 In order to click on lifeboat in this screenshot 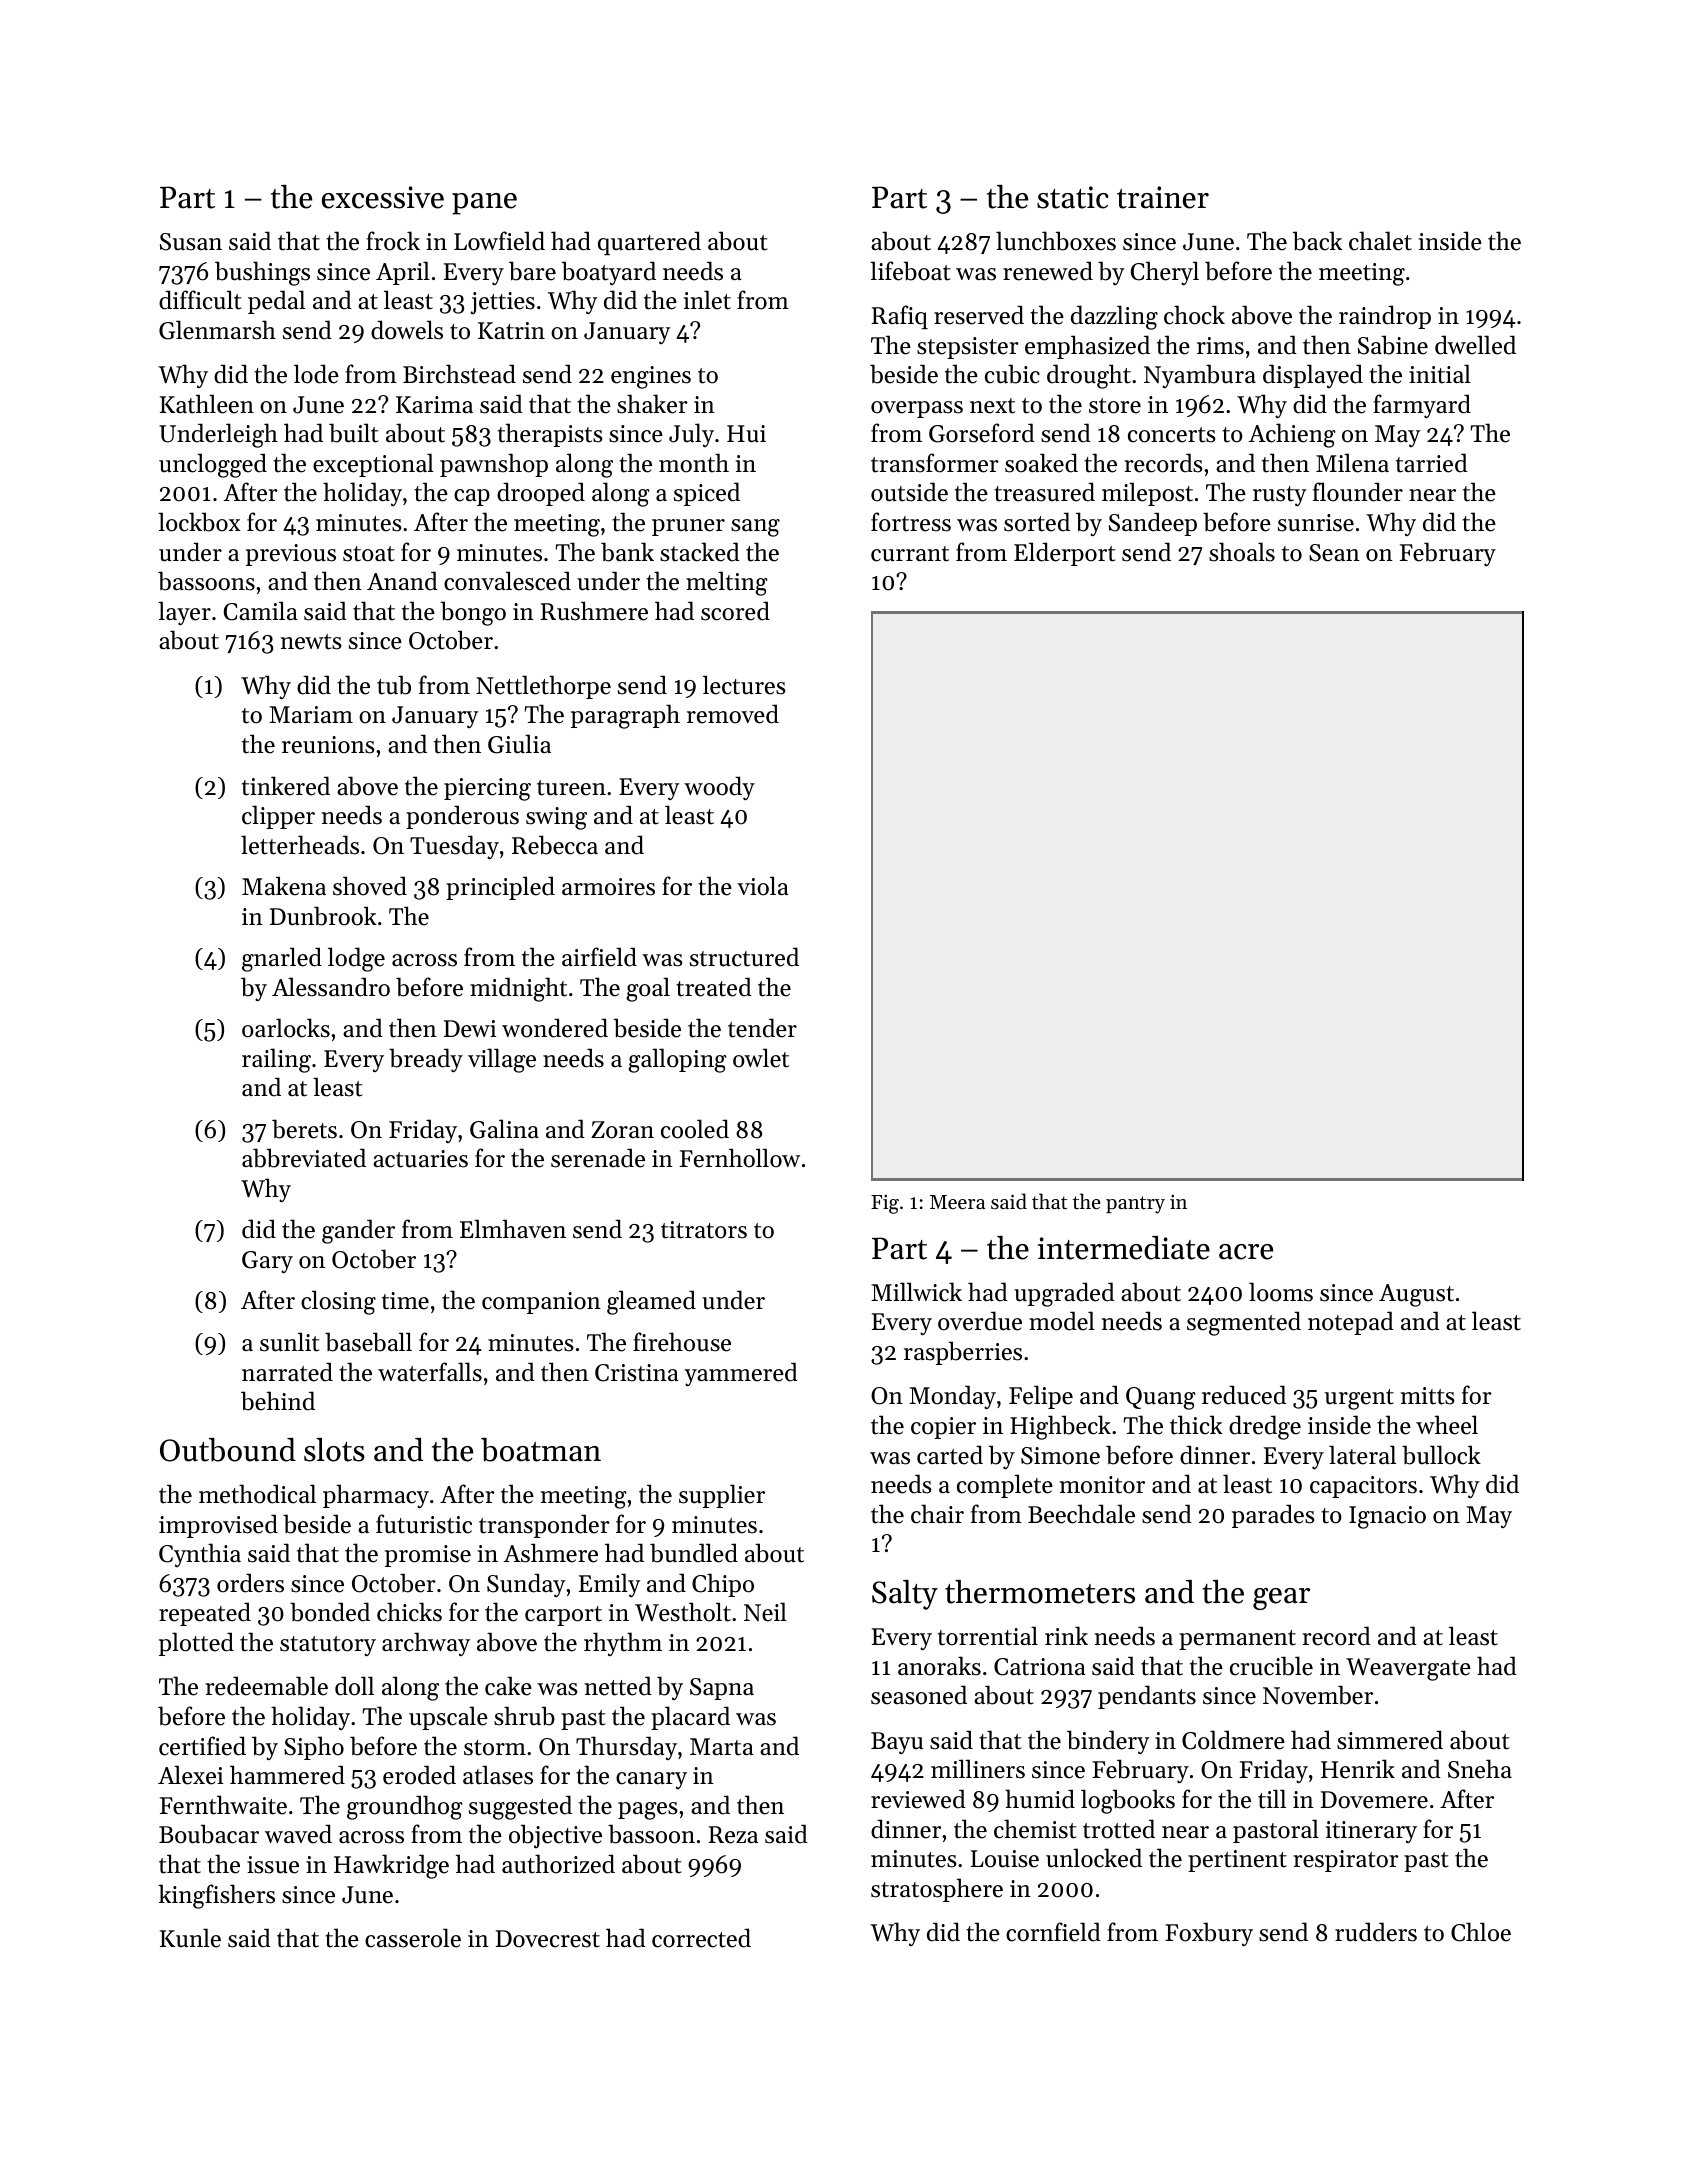, I will do `click(910, 271)`.
